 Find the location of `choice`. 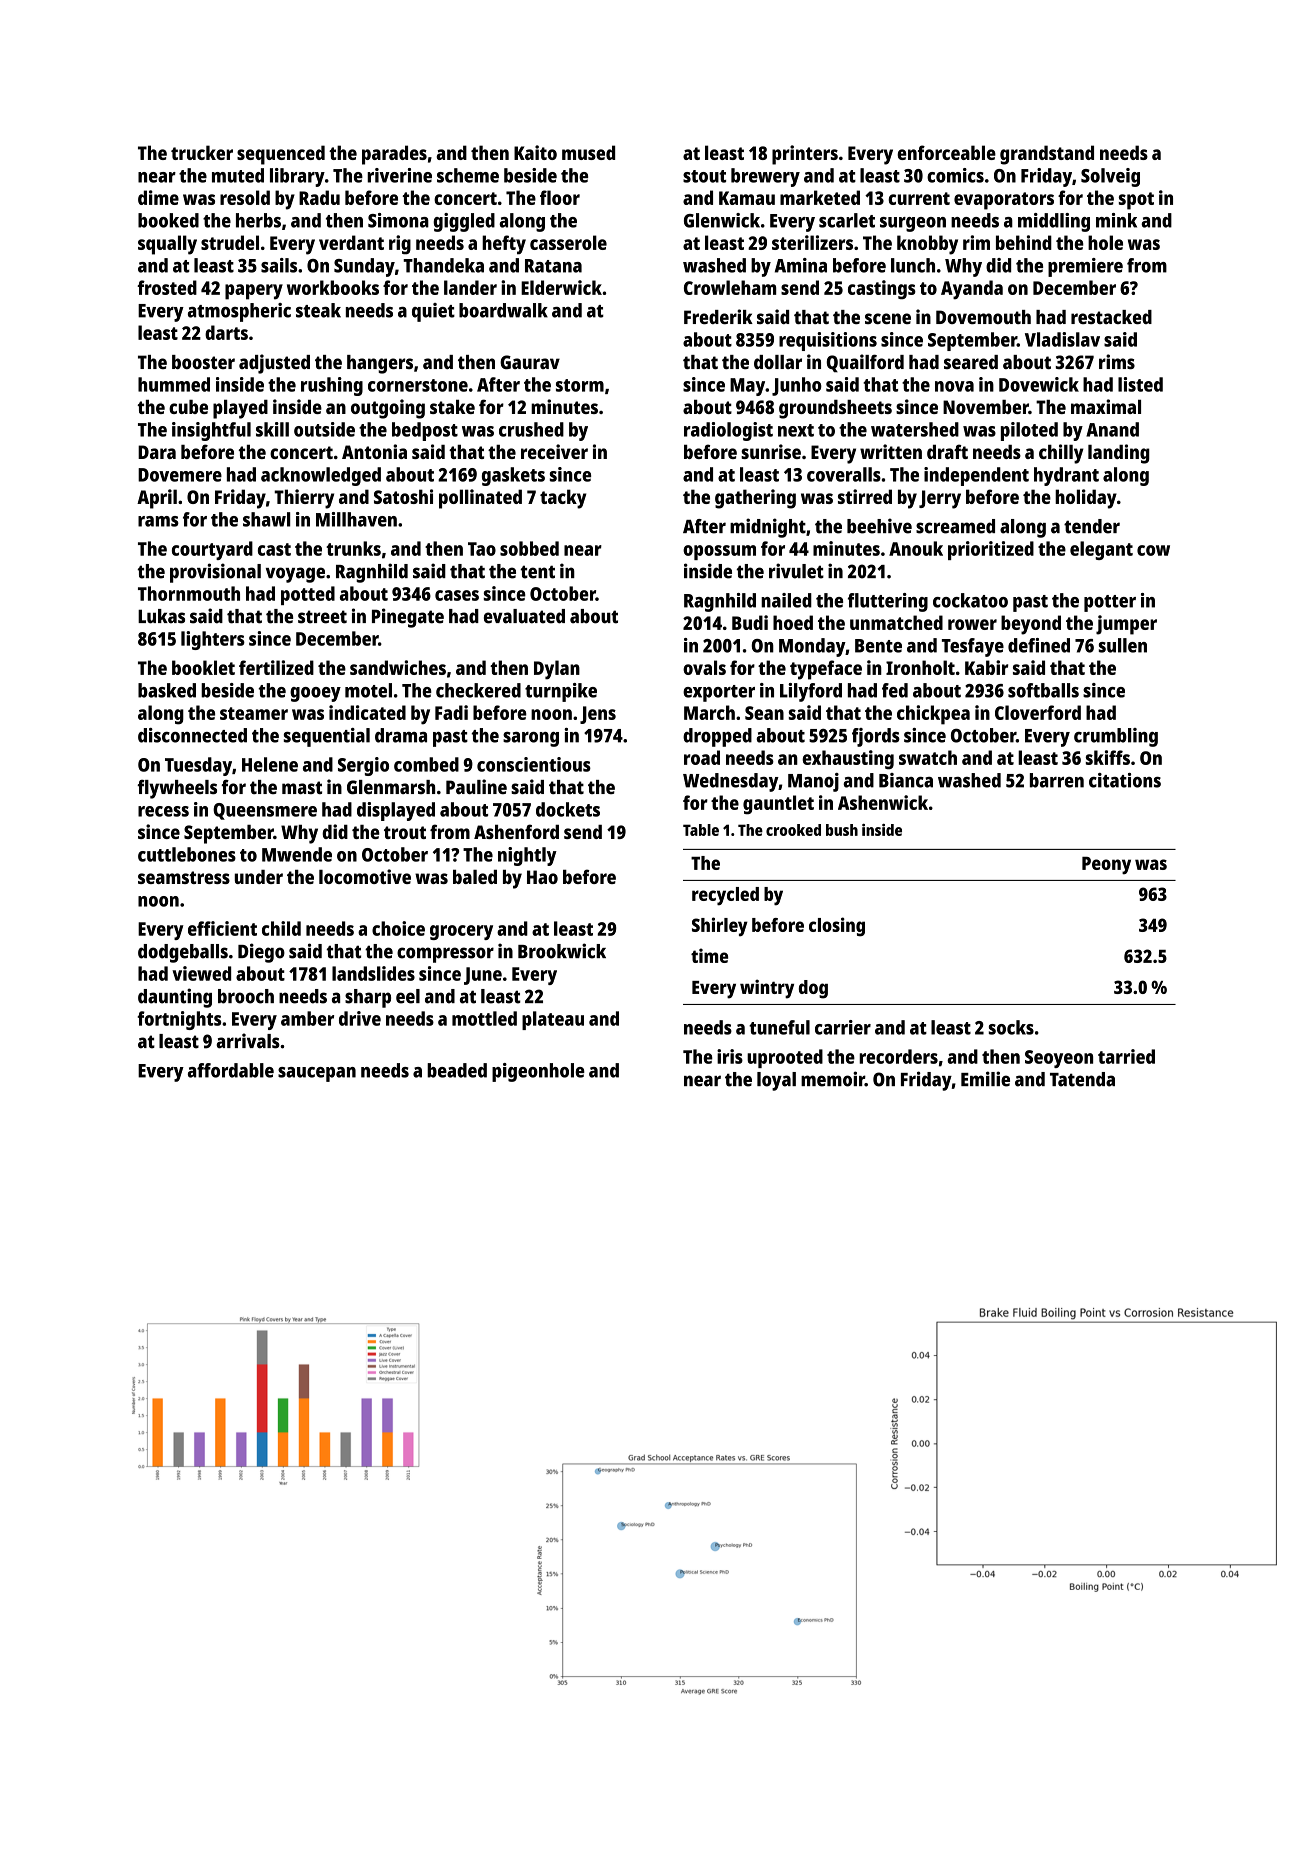

choice is located at coordinates (398, 928).
